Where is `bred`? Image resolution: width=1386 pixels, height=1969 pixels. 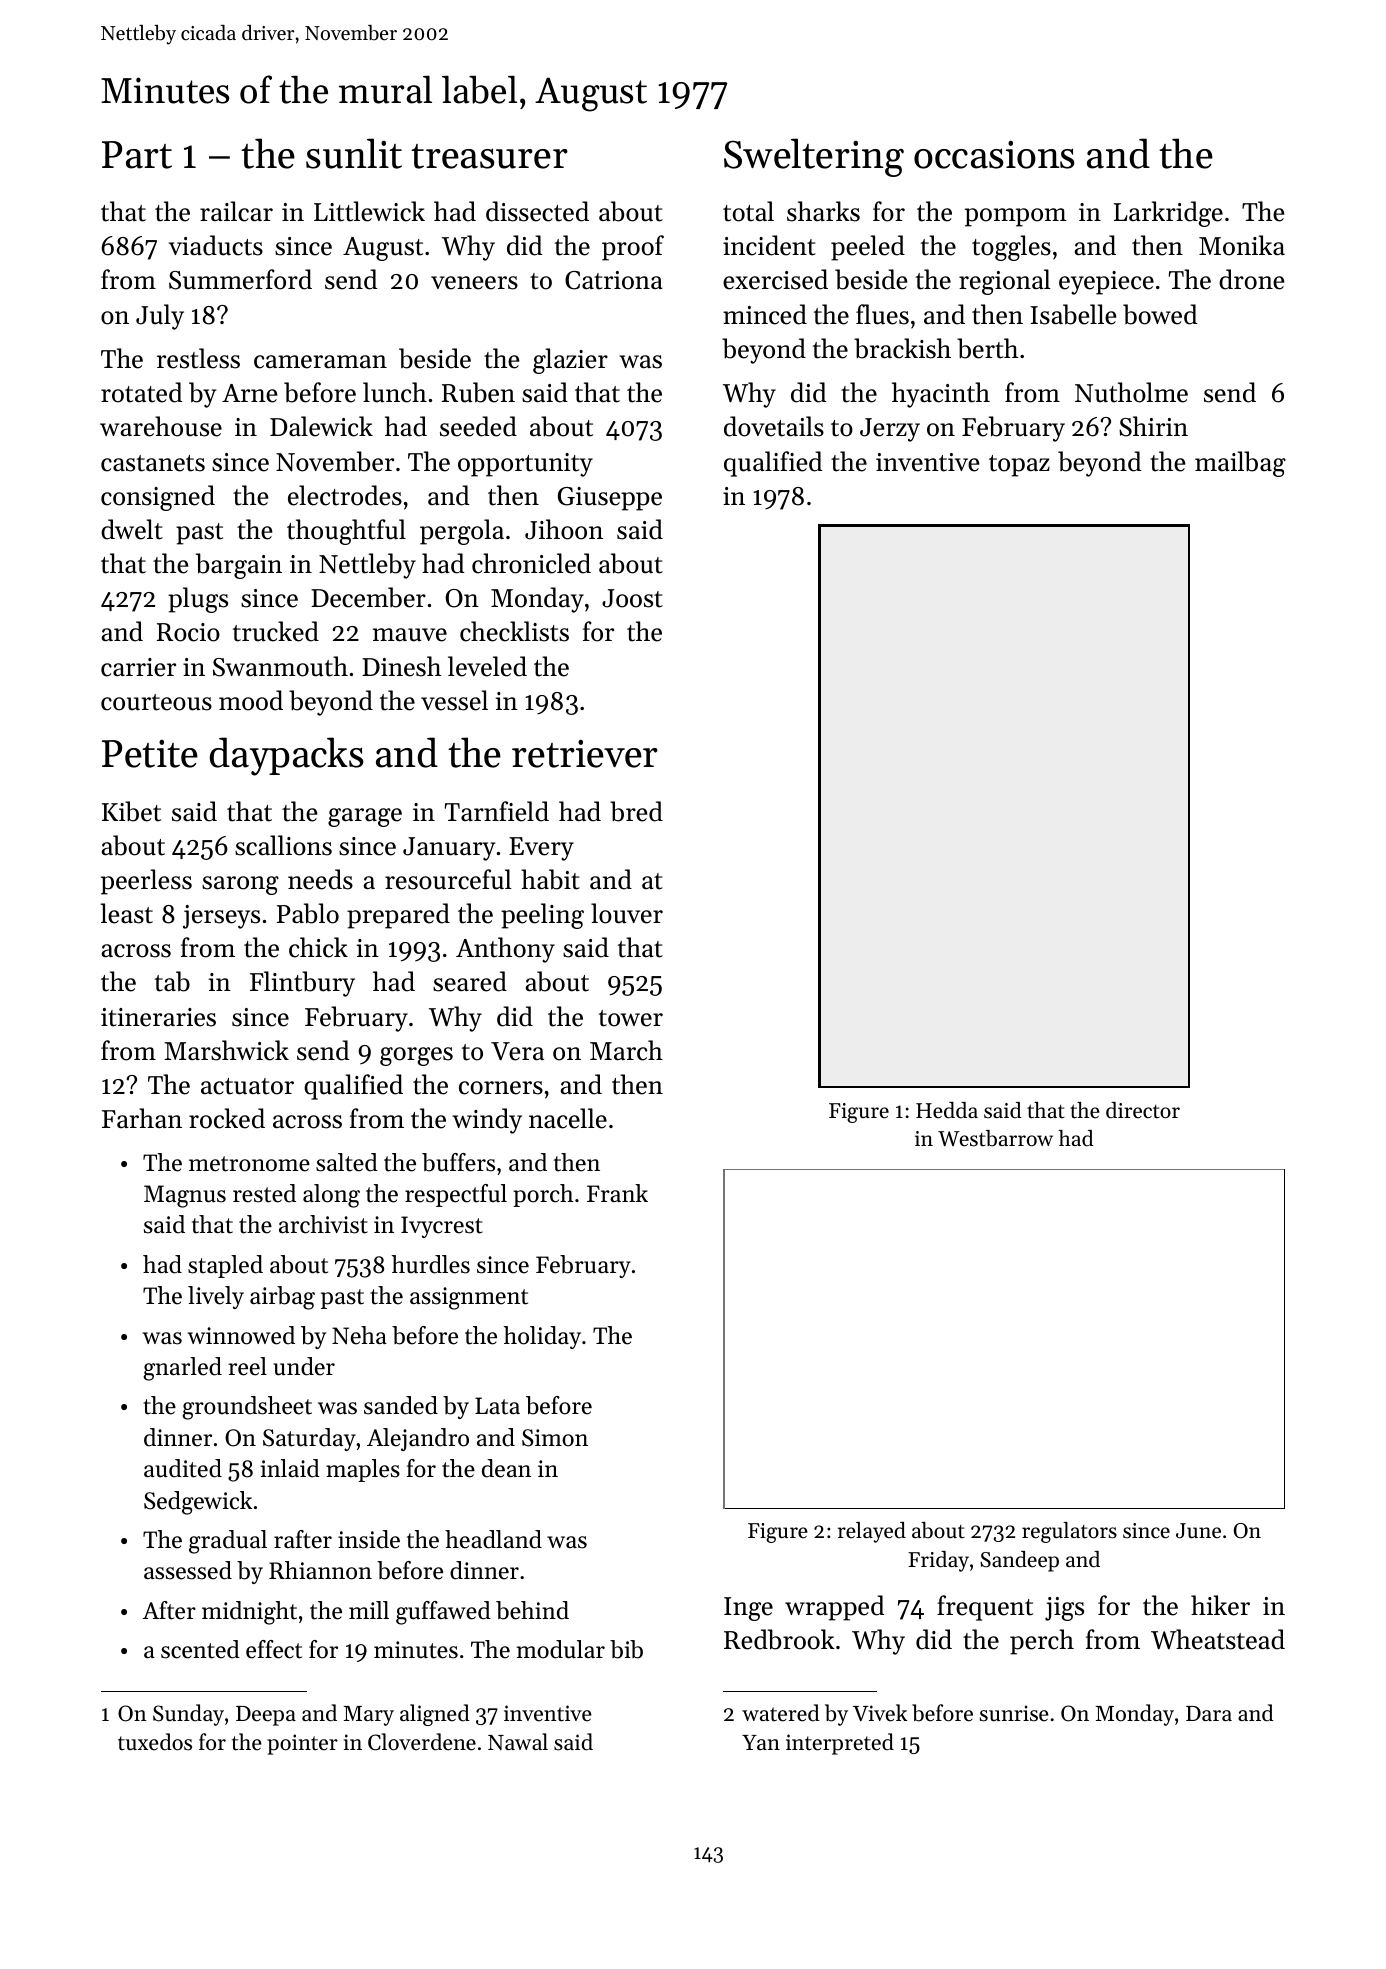
bred is located at coordinates (636, 811).
